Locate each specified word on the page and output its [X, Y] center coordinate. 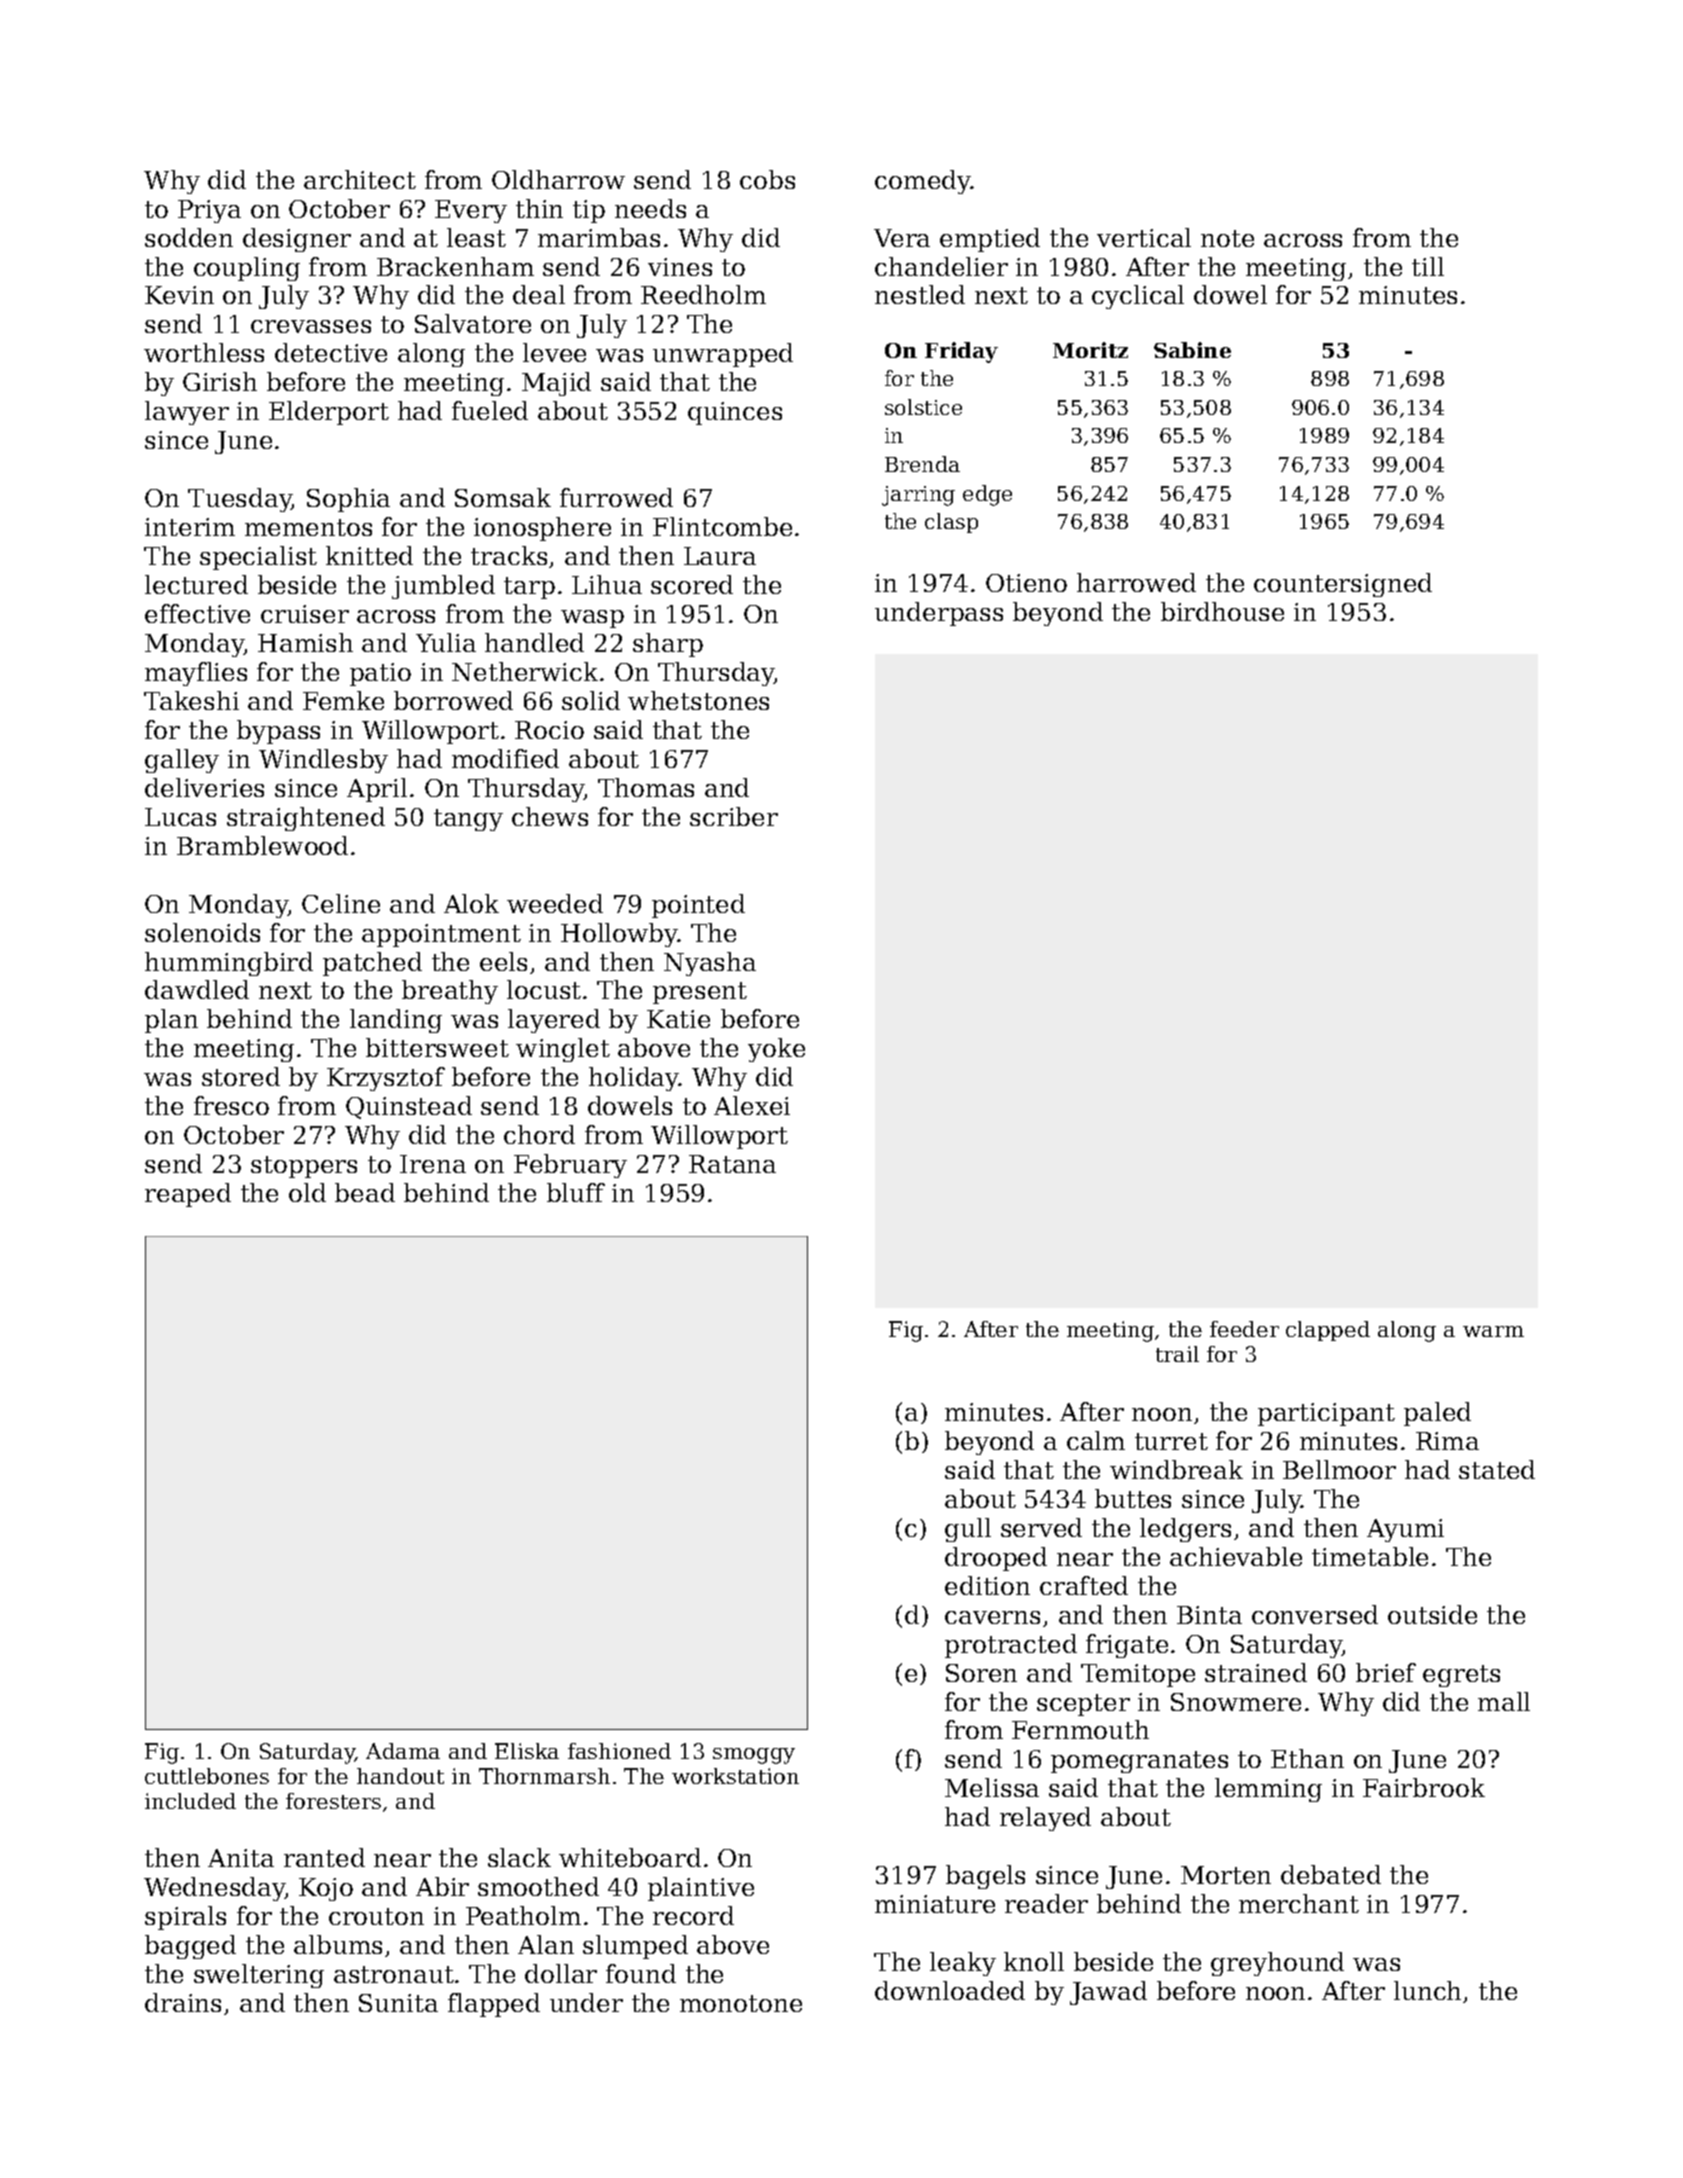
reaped [188, 1195]
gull [968, 1530]
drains [183, 2002]
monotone [741, 2003]
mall [1504, 1701]
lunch [1427, 1990]
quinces [735, 413]
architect [360, 179]
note [1227, 238]
